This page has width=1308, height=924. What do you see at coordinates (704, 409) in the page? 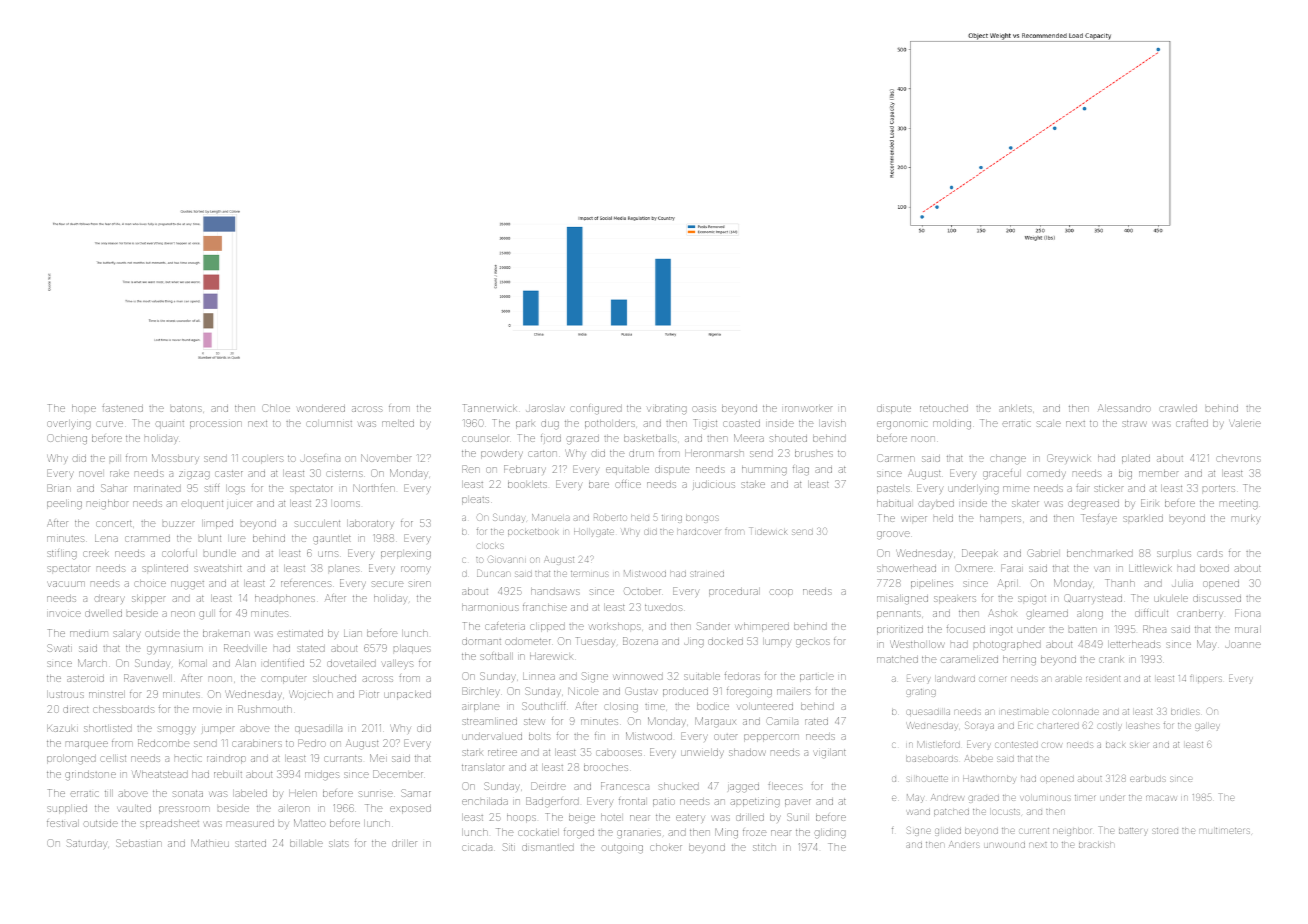
I see `oasis` at bounding box center [704, 409].
